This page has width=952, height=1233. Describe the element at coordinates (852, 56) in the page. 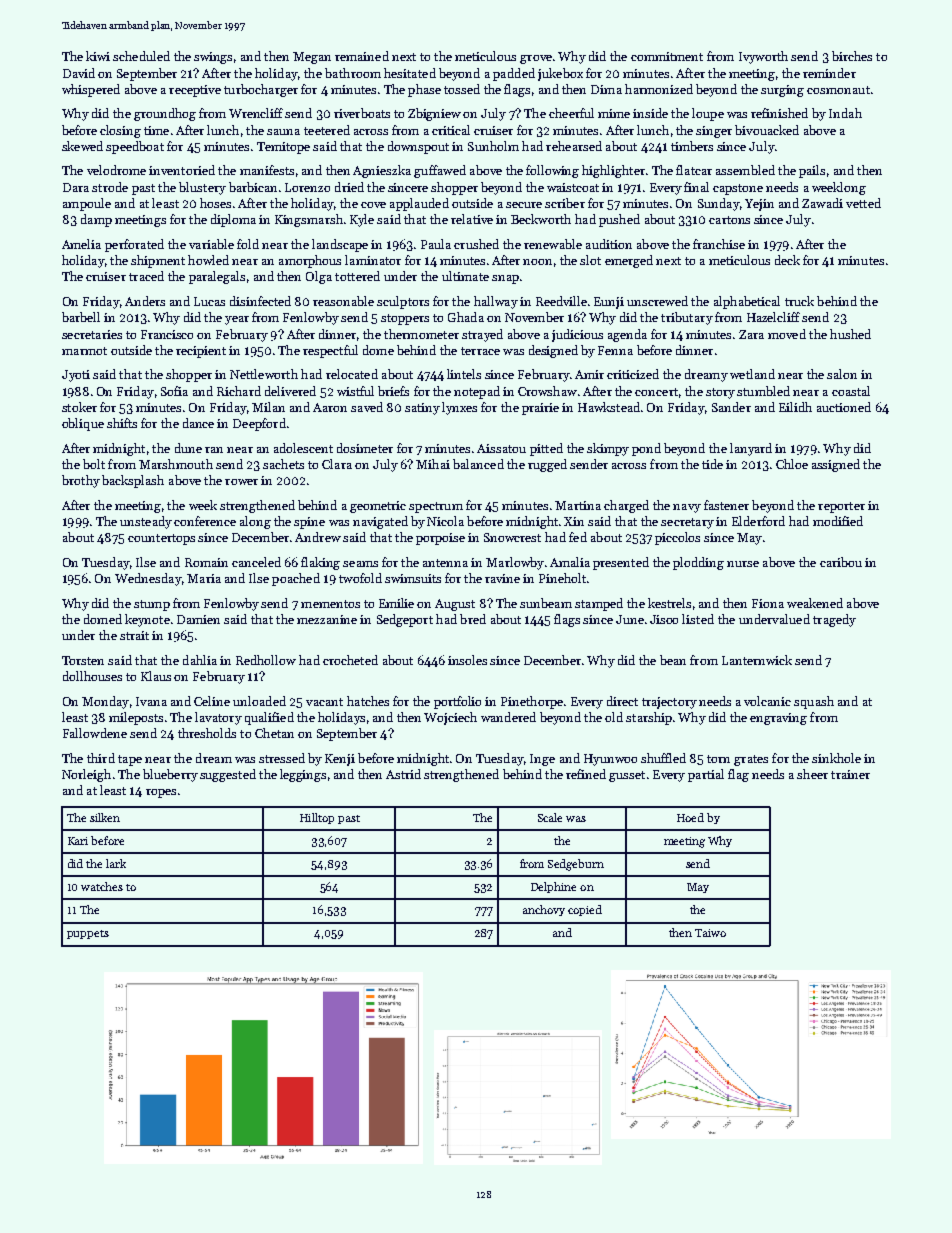

I see `birches` at that location.
